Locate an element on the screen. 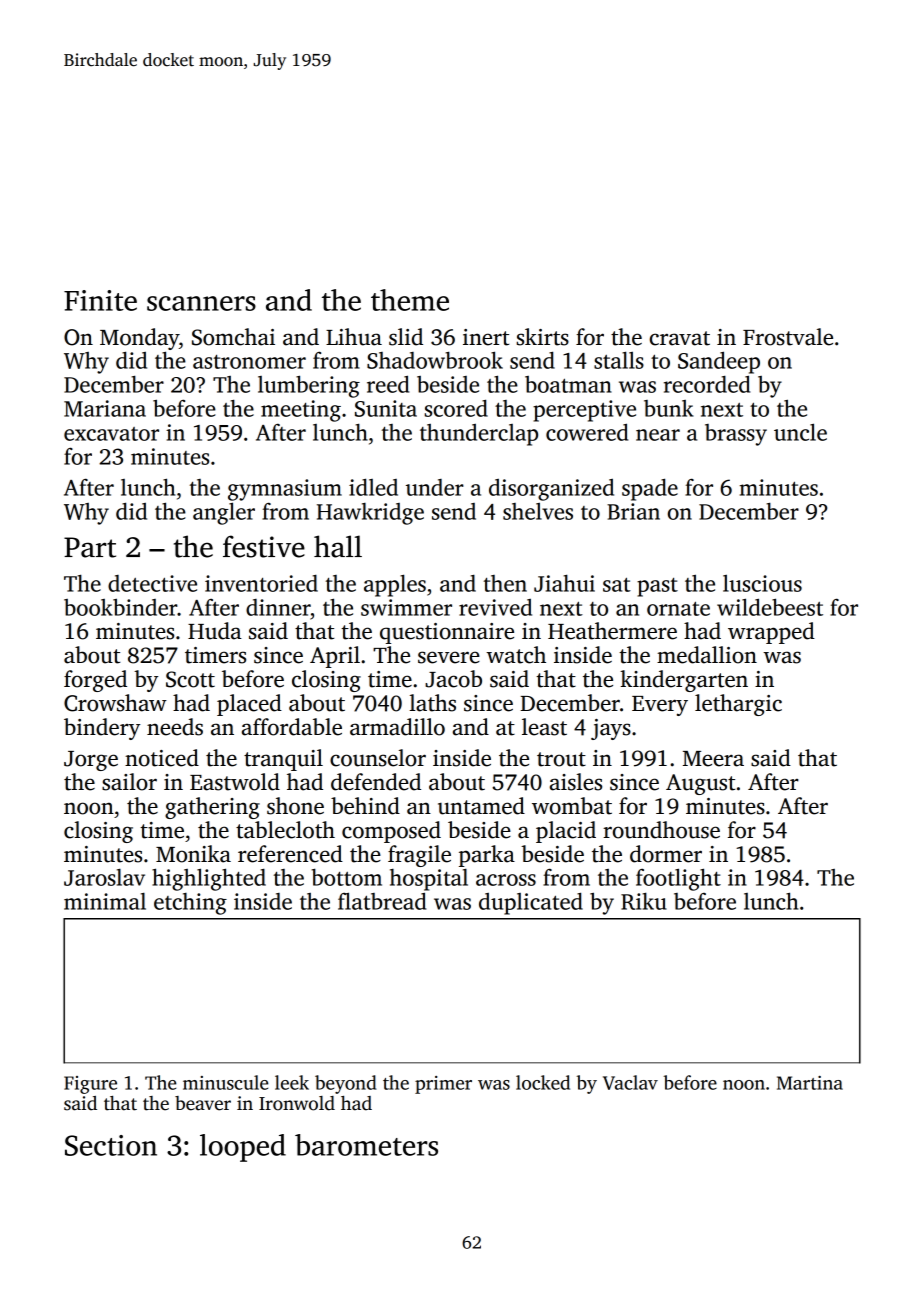 The image size is (924, 1311). primer is located at coordinates (443, 1085).
